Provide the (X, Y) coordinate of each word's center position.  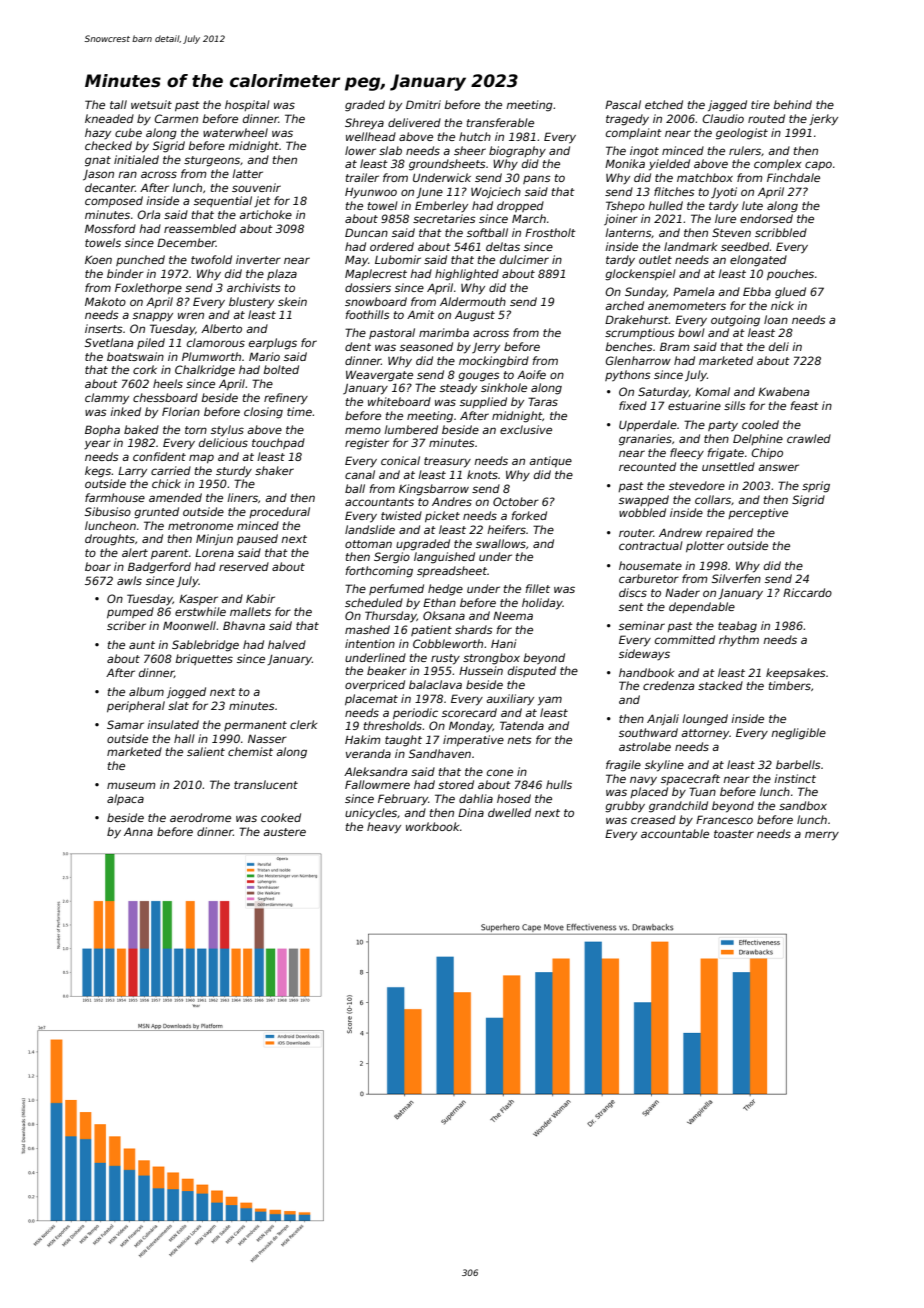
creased (653, 819)
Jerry (486, 348)
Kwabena (783, 391)
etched (664, 104)
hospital (247, 105)
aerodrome (200, 817)
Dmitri (423, 104)
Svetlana (109, 342)
